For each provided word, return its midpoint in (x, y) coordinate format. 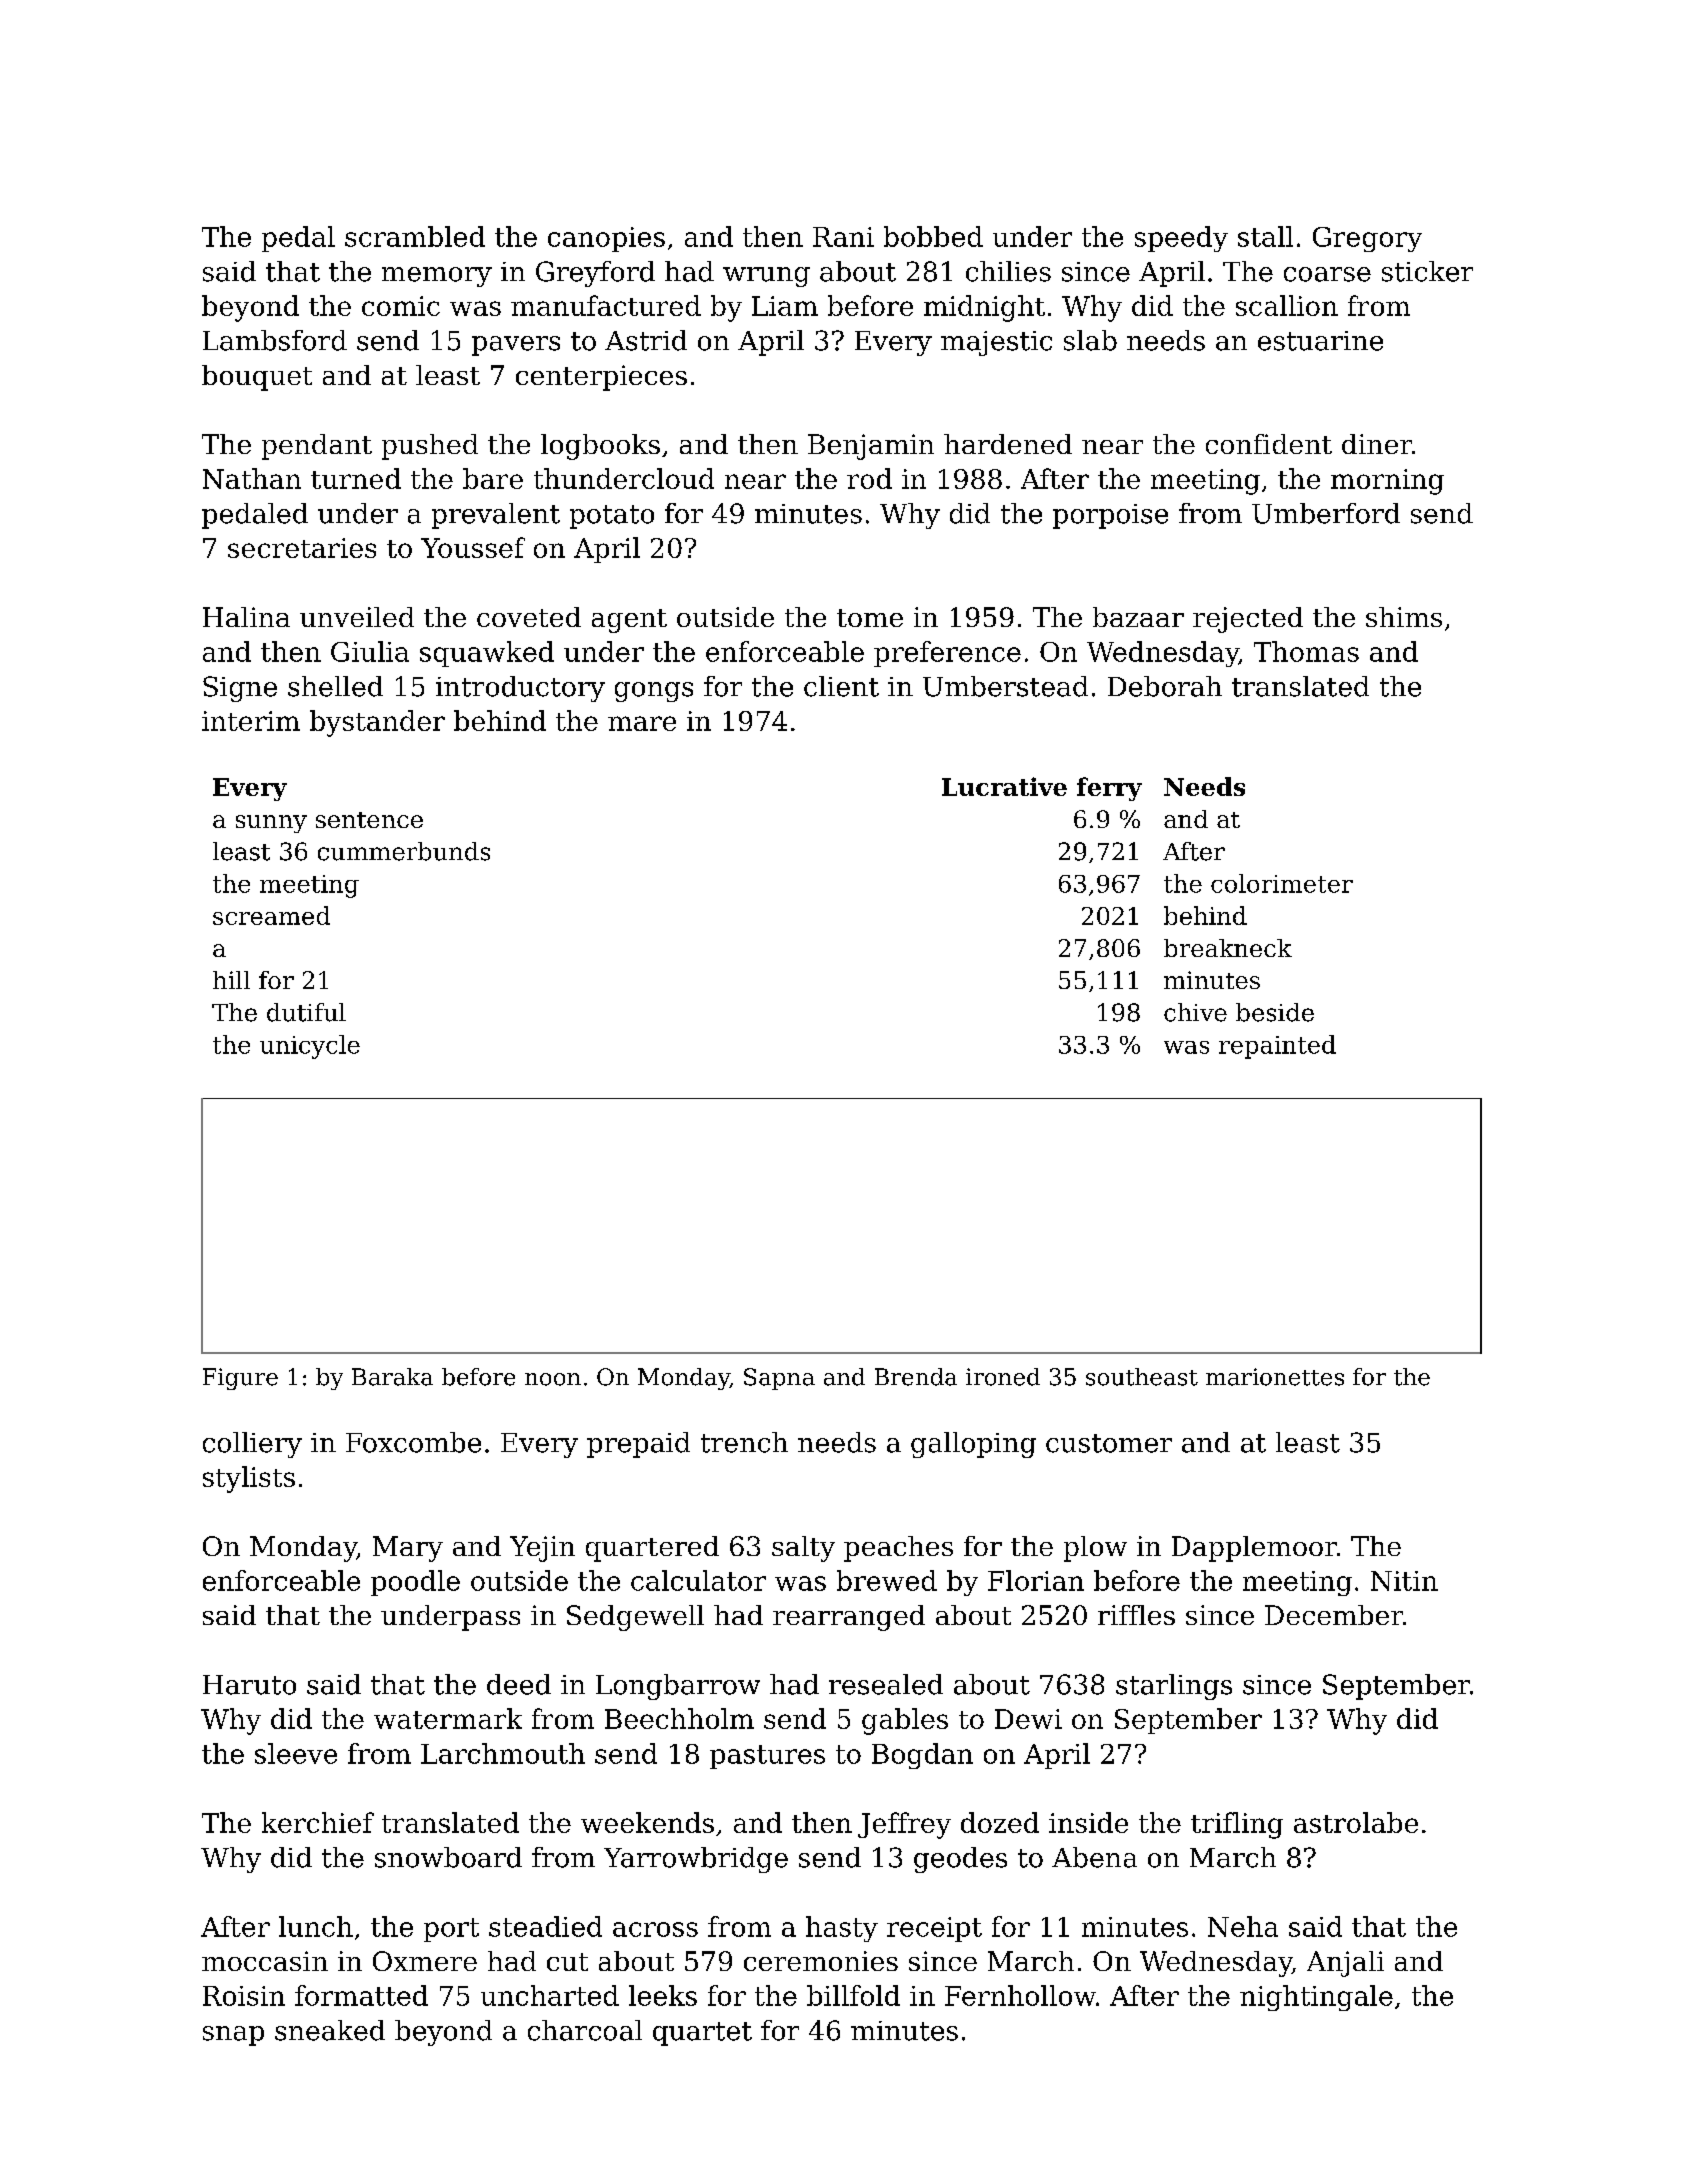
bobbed (933, 236)
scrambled (415, 236)
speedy (1181, 239)
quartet (702, 2034)
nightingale (1316, 1998)
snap (233, 2036)
